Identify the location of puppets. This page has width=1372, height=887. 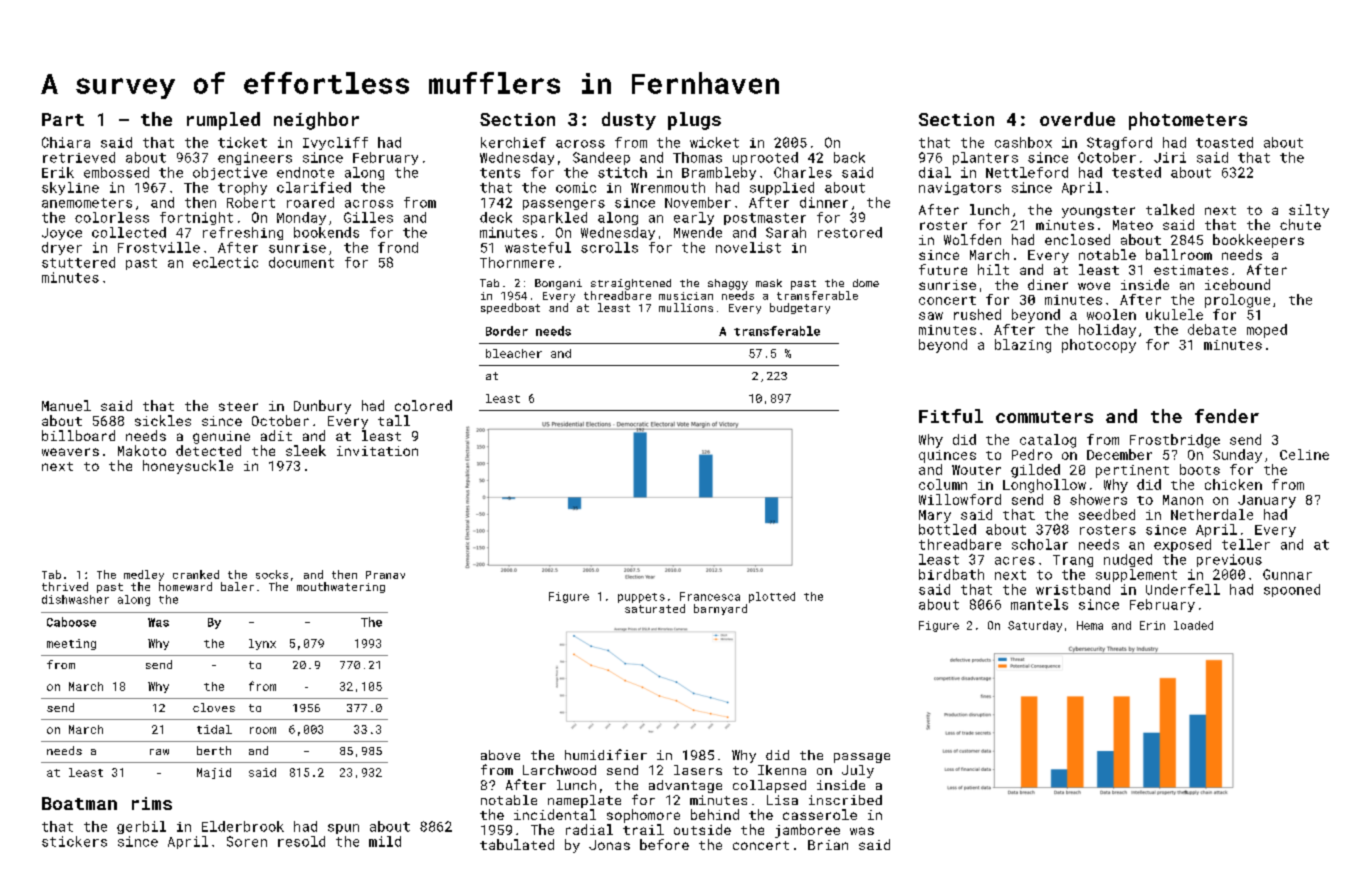
(641, 598).
